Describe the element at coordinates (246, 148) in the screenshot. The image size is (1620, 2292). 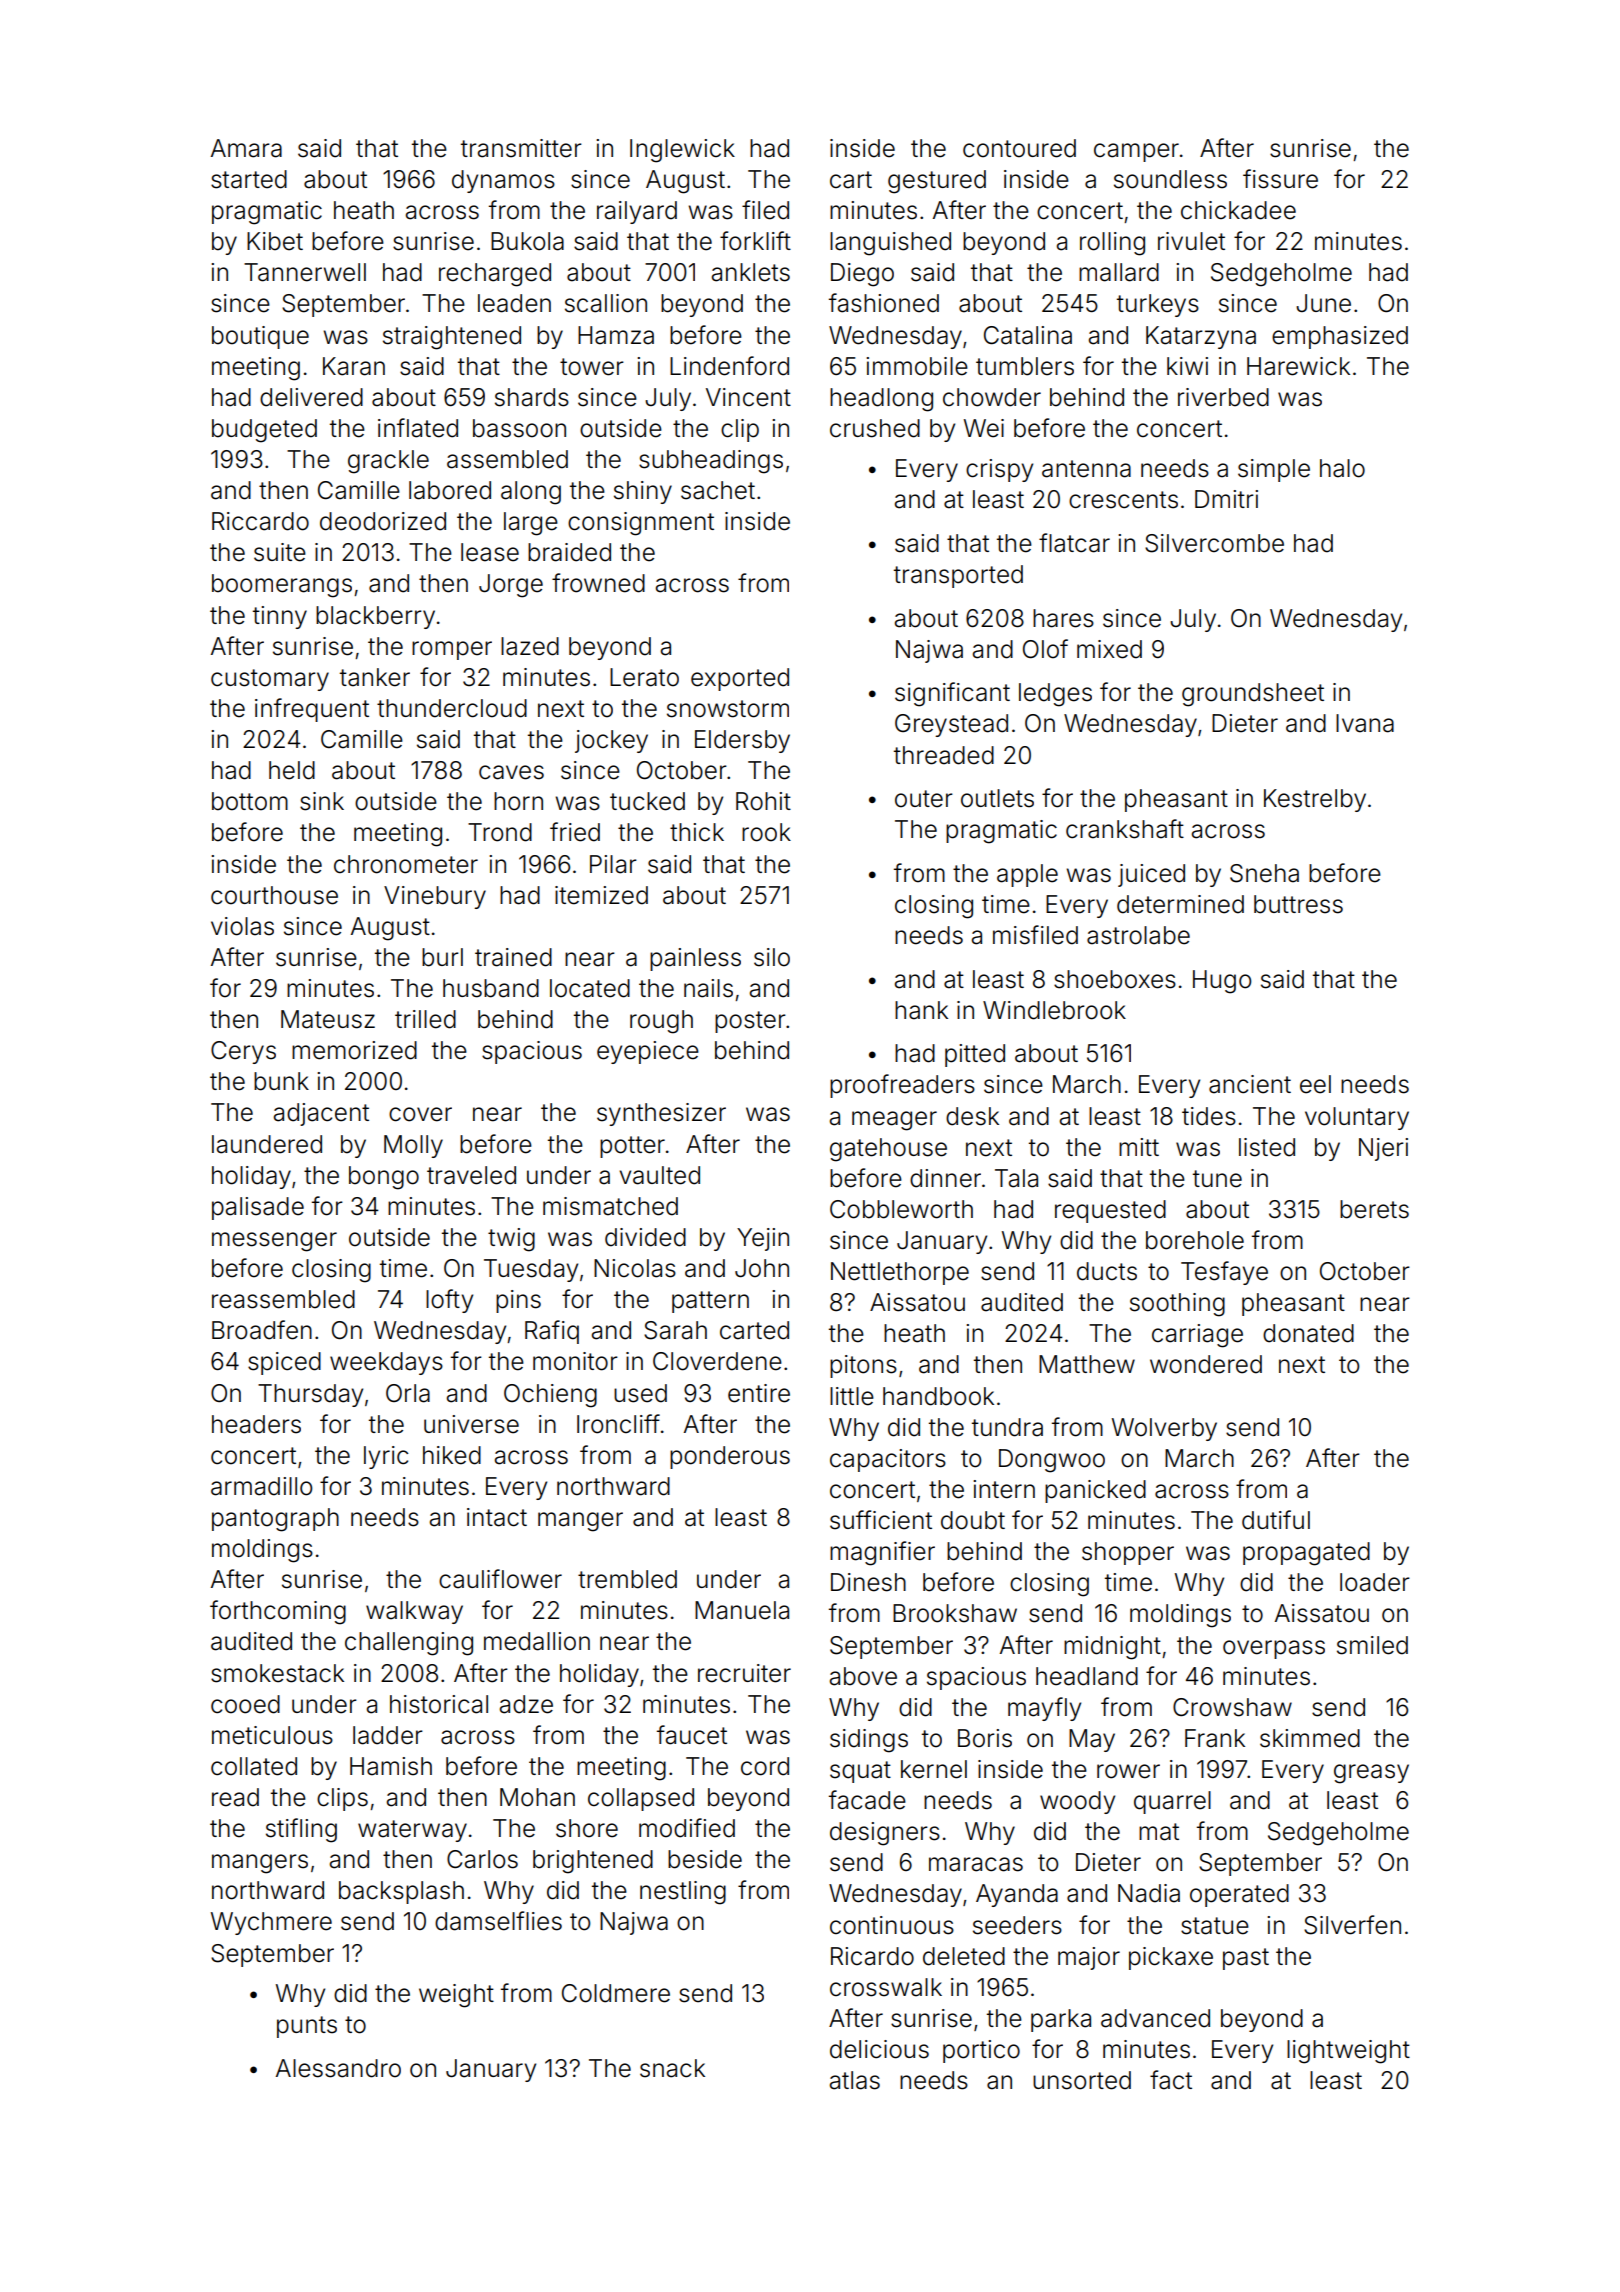
I see `Amara` at that location.
